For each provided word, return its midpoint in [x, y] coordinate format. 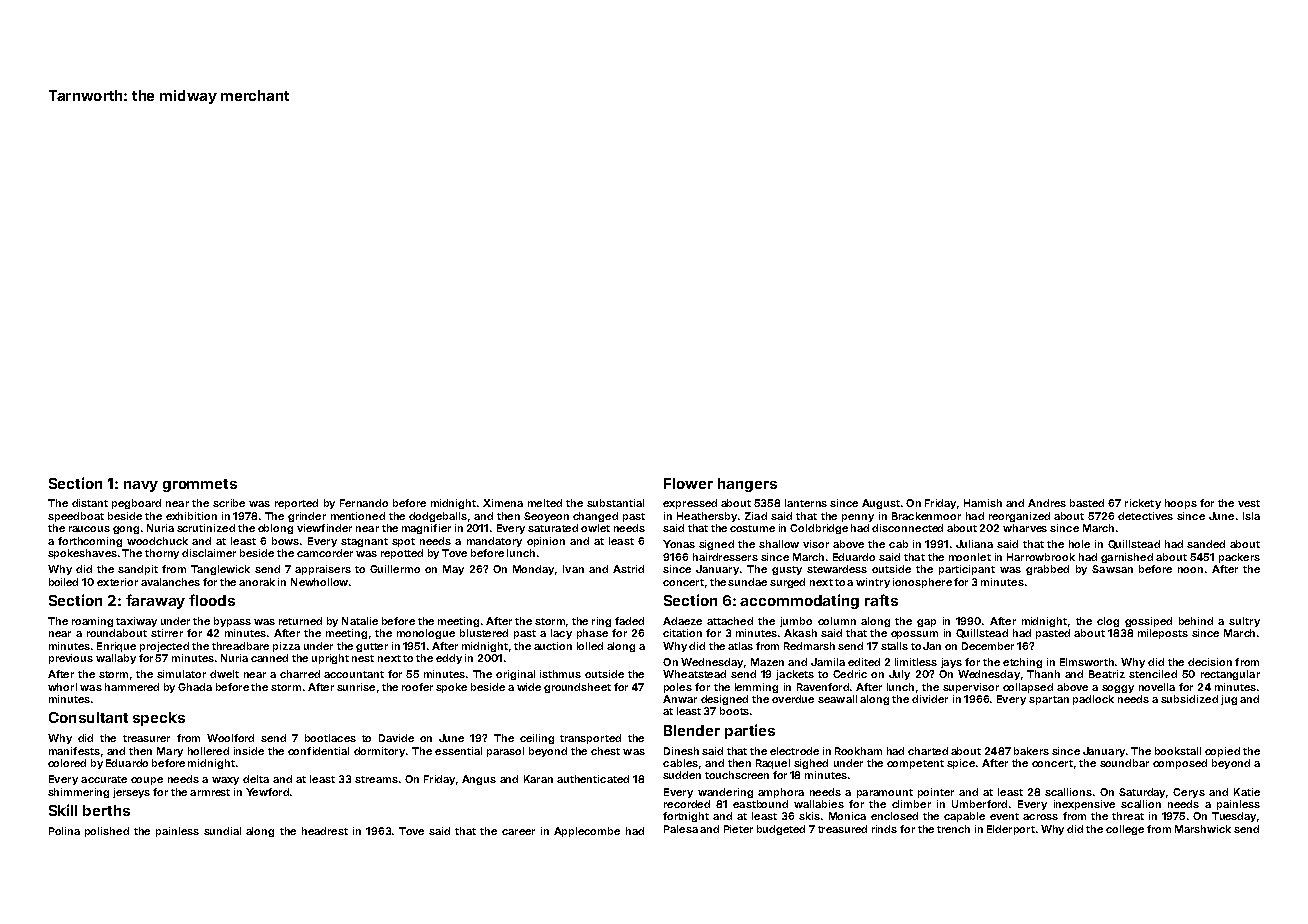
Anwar [680, 699]
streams [376, 779]
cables [680, 763]
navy [141, 486]
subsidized [1189, 699]
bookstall [1178, 751]
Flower [688, 483]
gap [926, 623]
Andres [1047, 503]
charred [300, 674]
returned [300, 621]
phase [592, 634]
